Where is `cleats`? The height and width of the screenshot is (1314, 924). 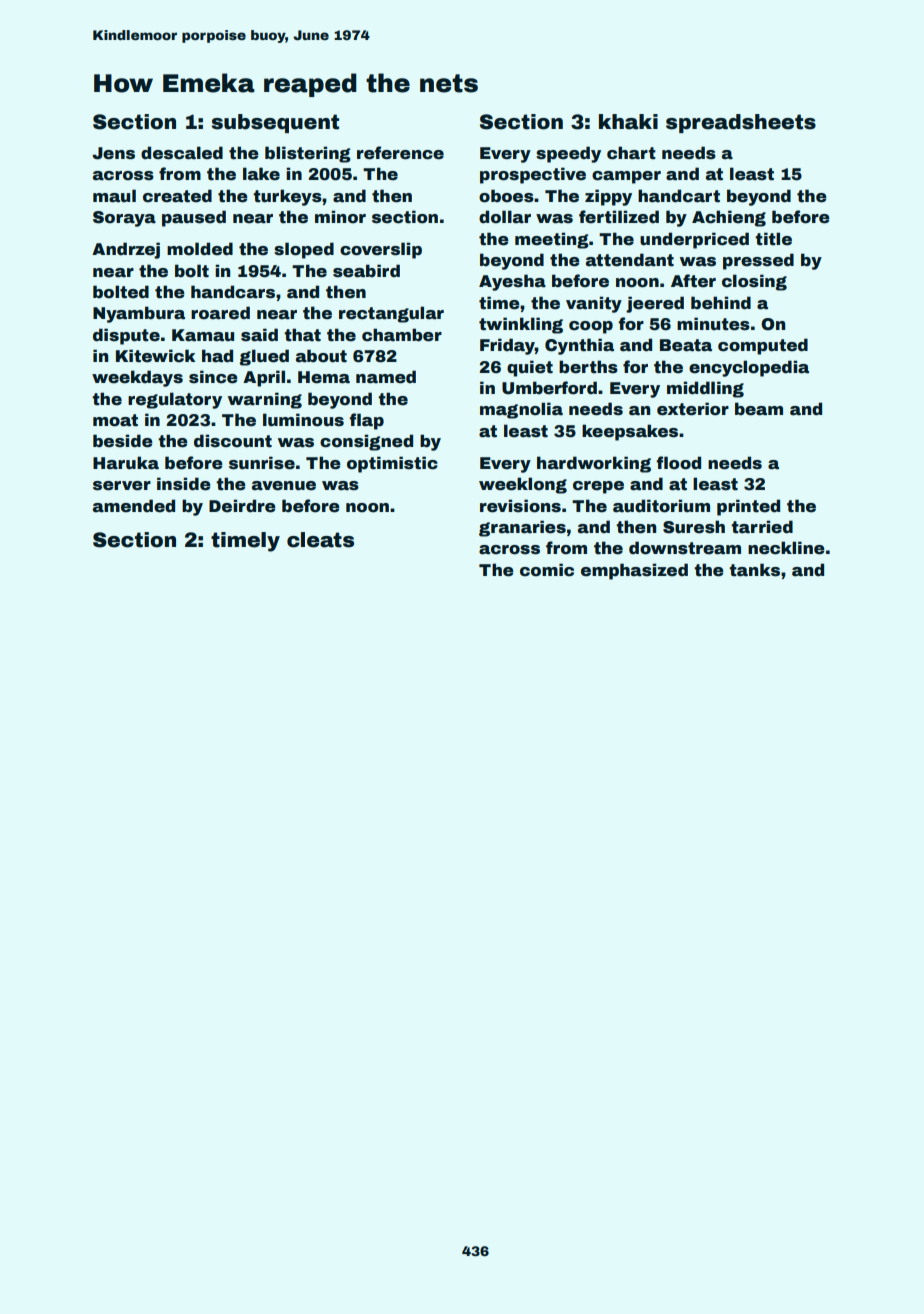 cleats is located at coordinates (320, 540).
